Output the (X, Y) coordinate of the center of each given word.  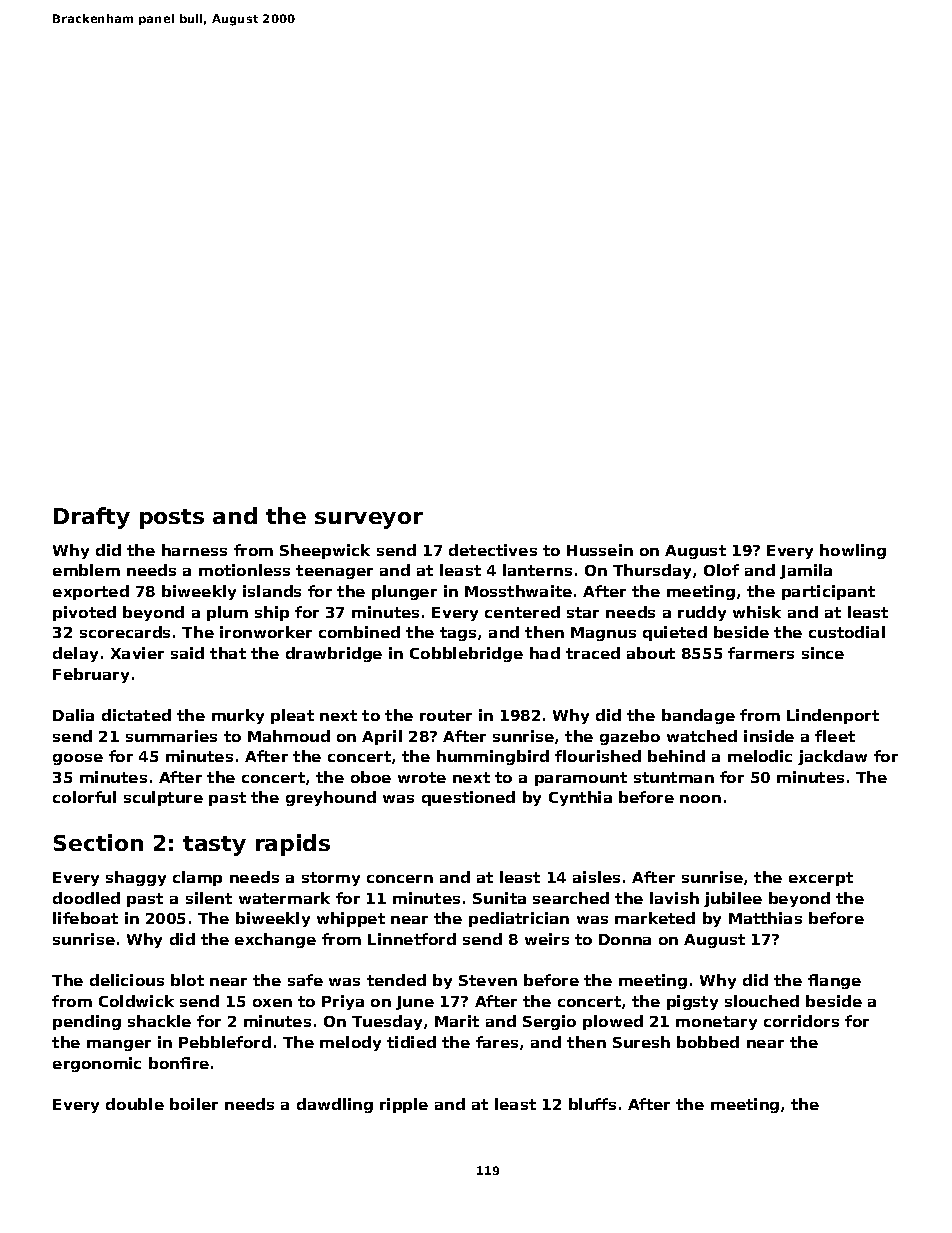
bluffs (592, 1104)
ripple (404, 1105)
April (382, 737)
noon (700, 799)
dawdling (335, 1105)
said (187, 653)
